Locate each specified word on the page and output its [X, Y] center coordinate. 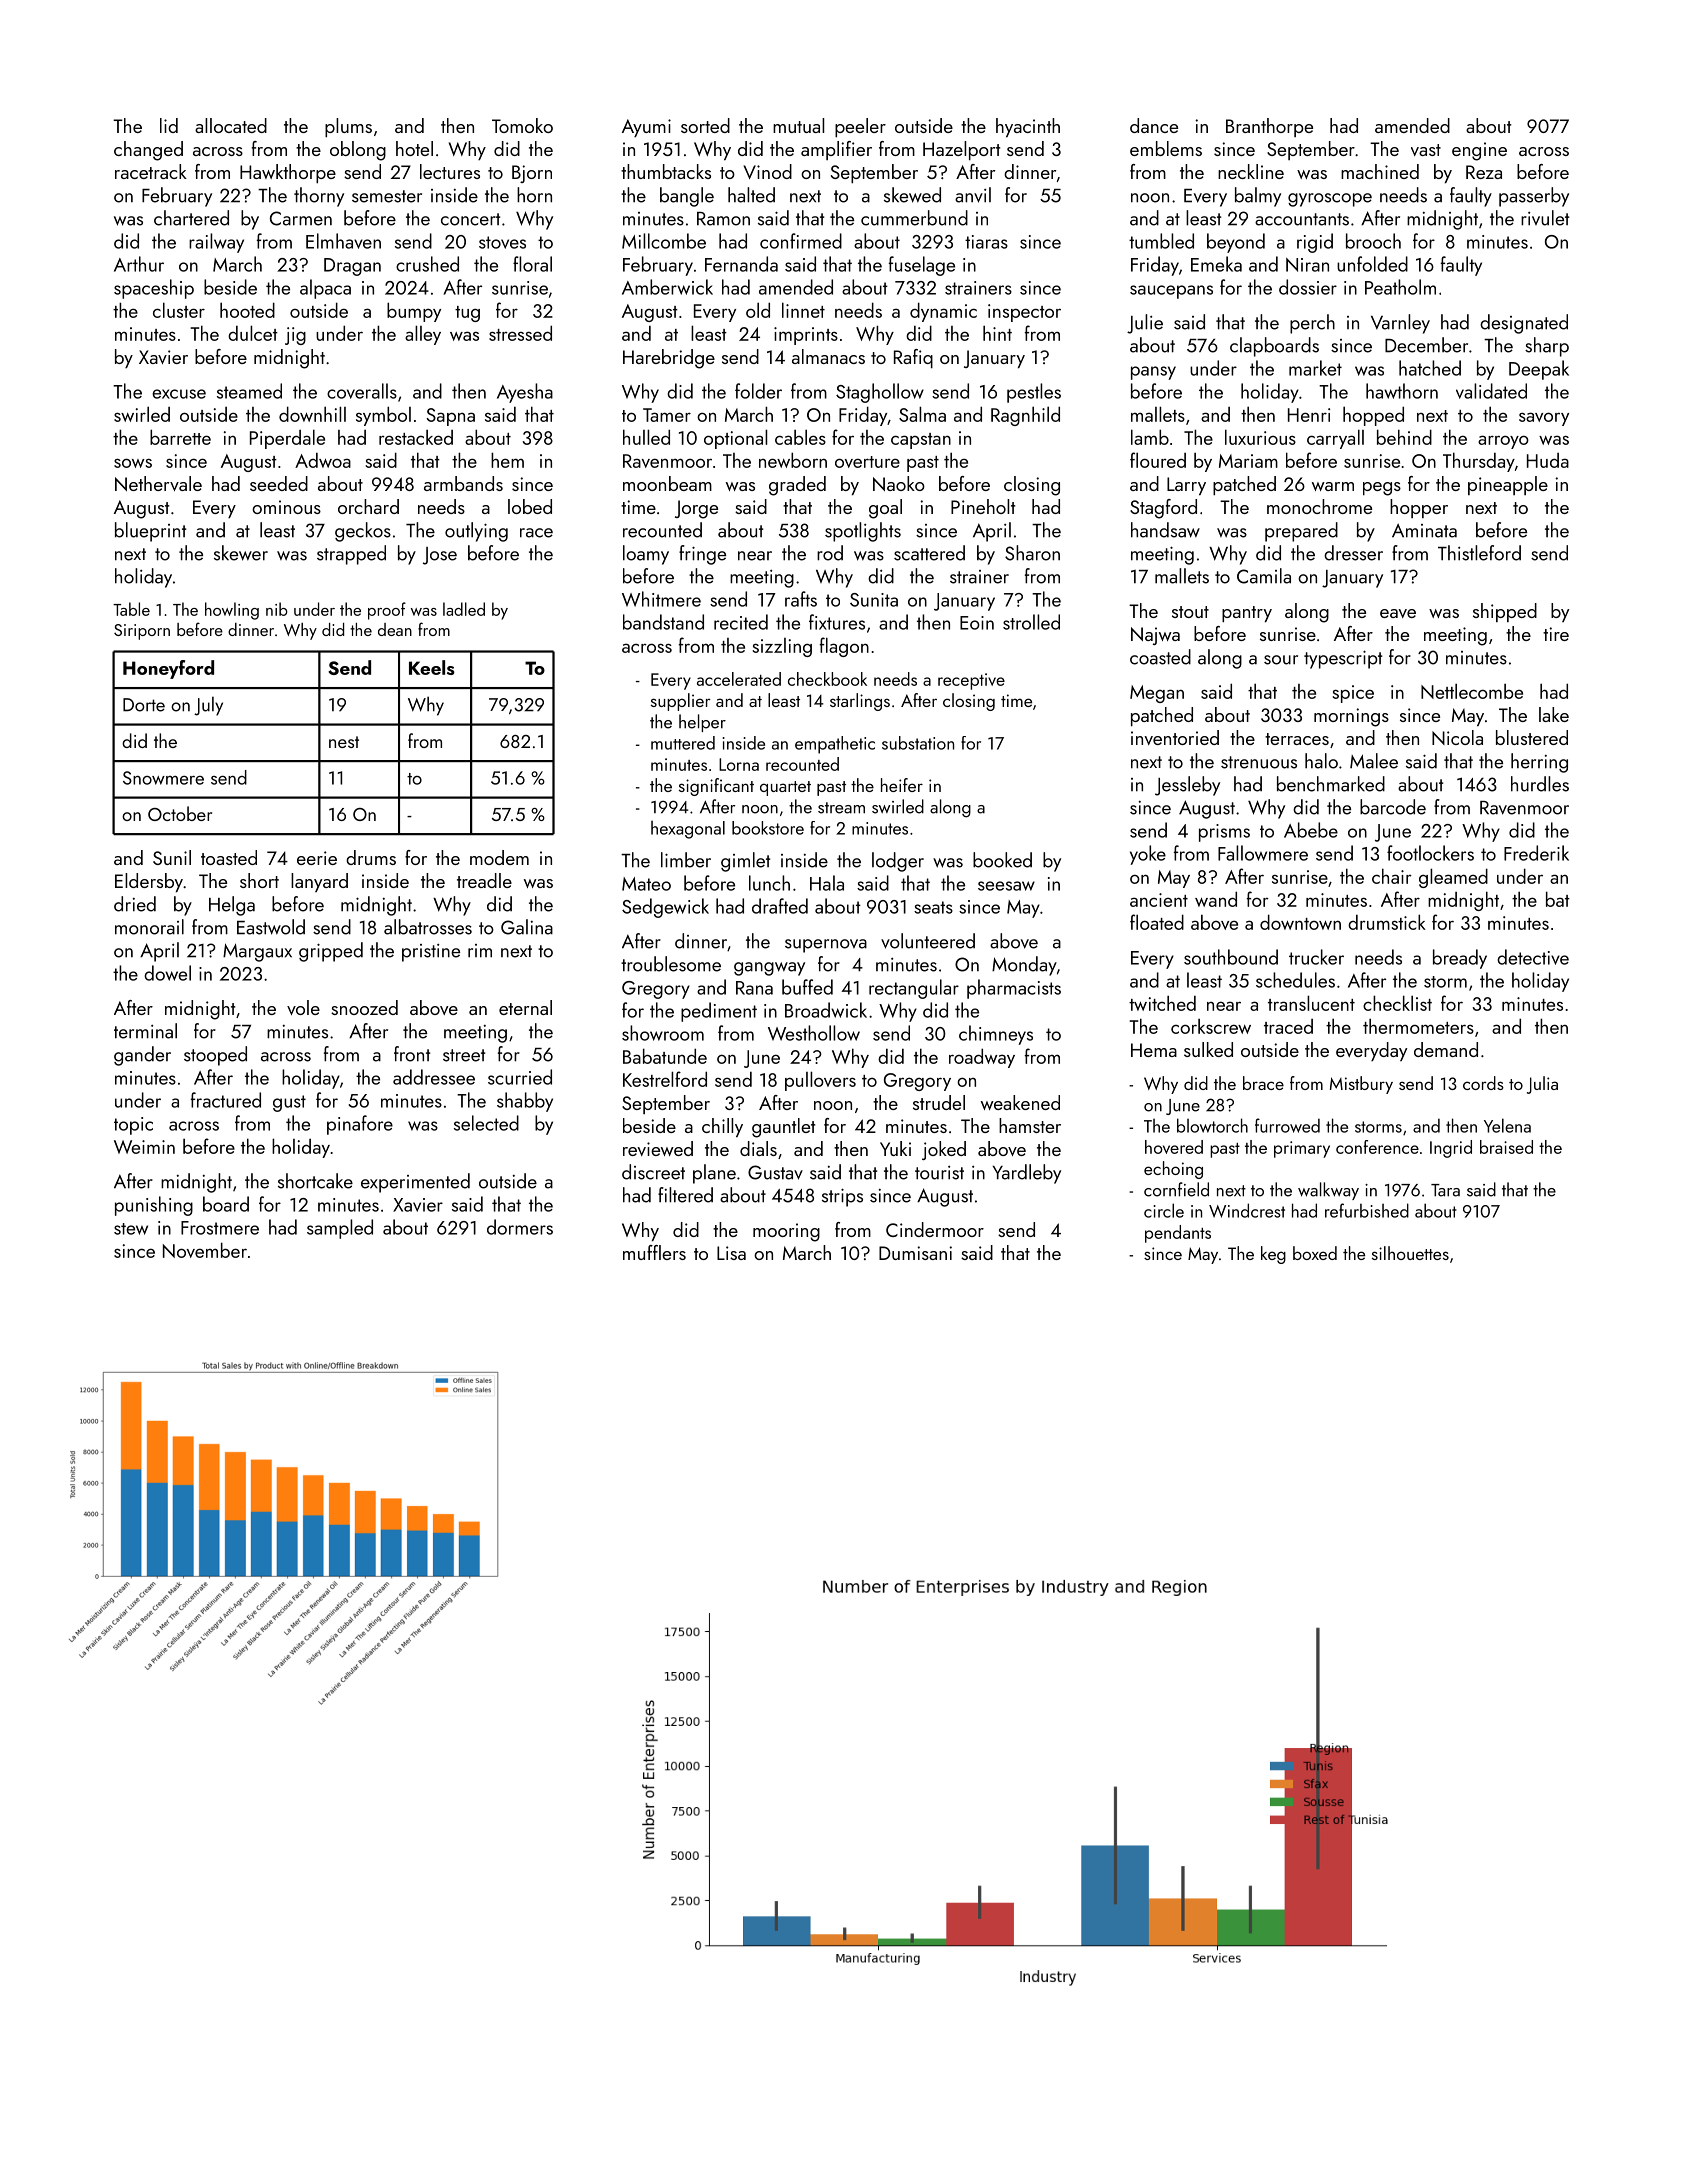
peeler [860, 127]
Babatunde [665, 1056]
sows [133, 463]
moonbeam [667, 483]
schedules [1295, 980]
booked [1002, 860]
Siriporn [142, 632]
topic [133, 1126]
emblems [1166, 148]
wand [1216, 899]
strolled [1031, 622]
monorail [149, 927]
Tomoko [522, 125]
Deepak [1539, 370]
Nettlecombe [1472, 691]
